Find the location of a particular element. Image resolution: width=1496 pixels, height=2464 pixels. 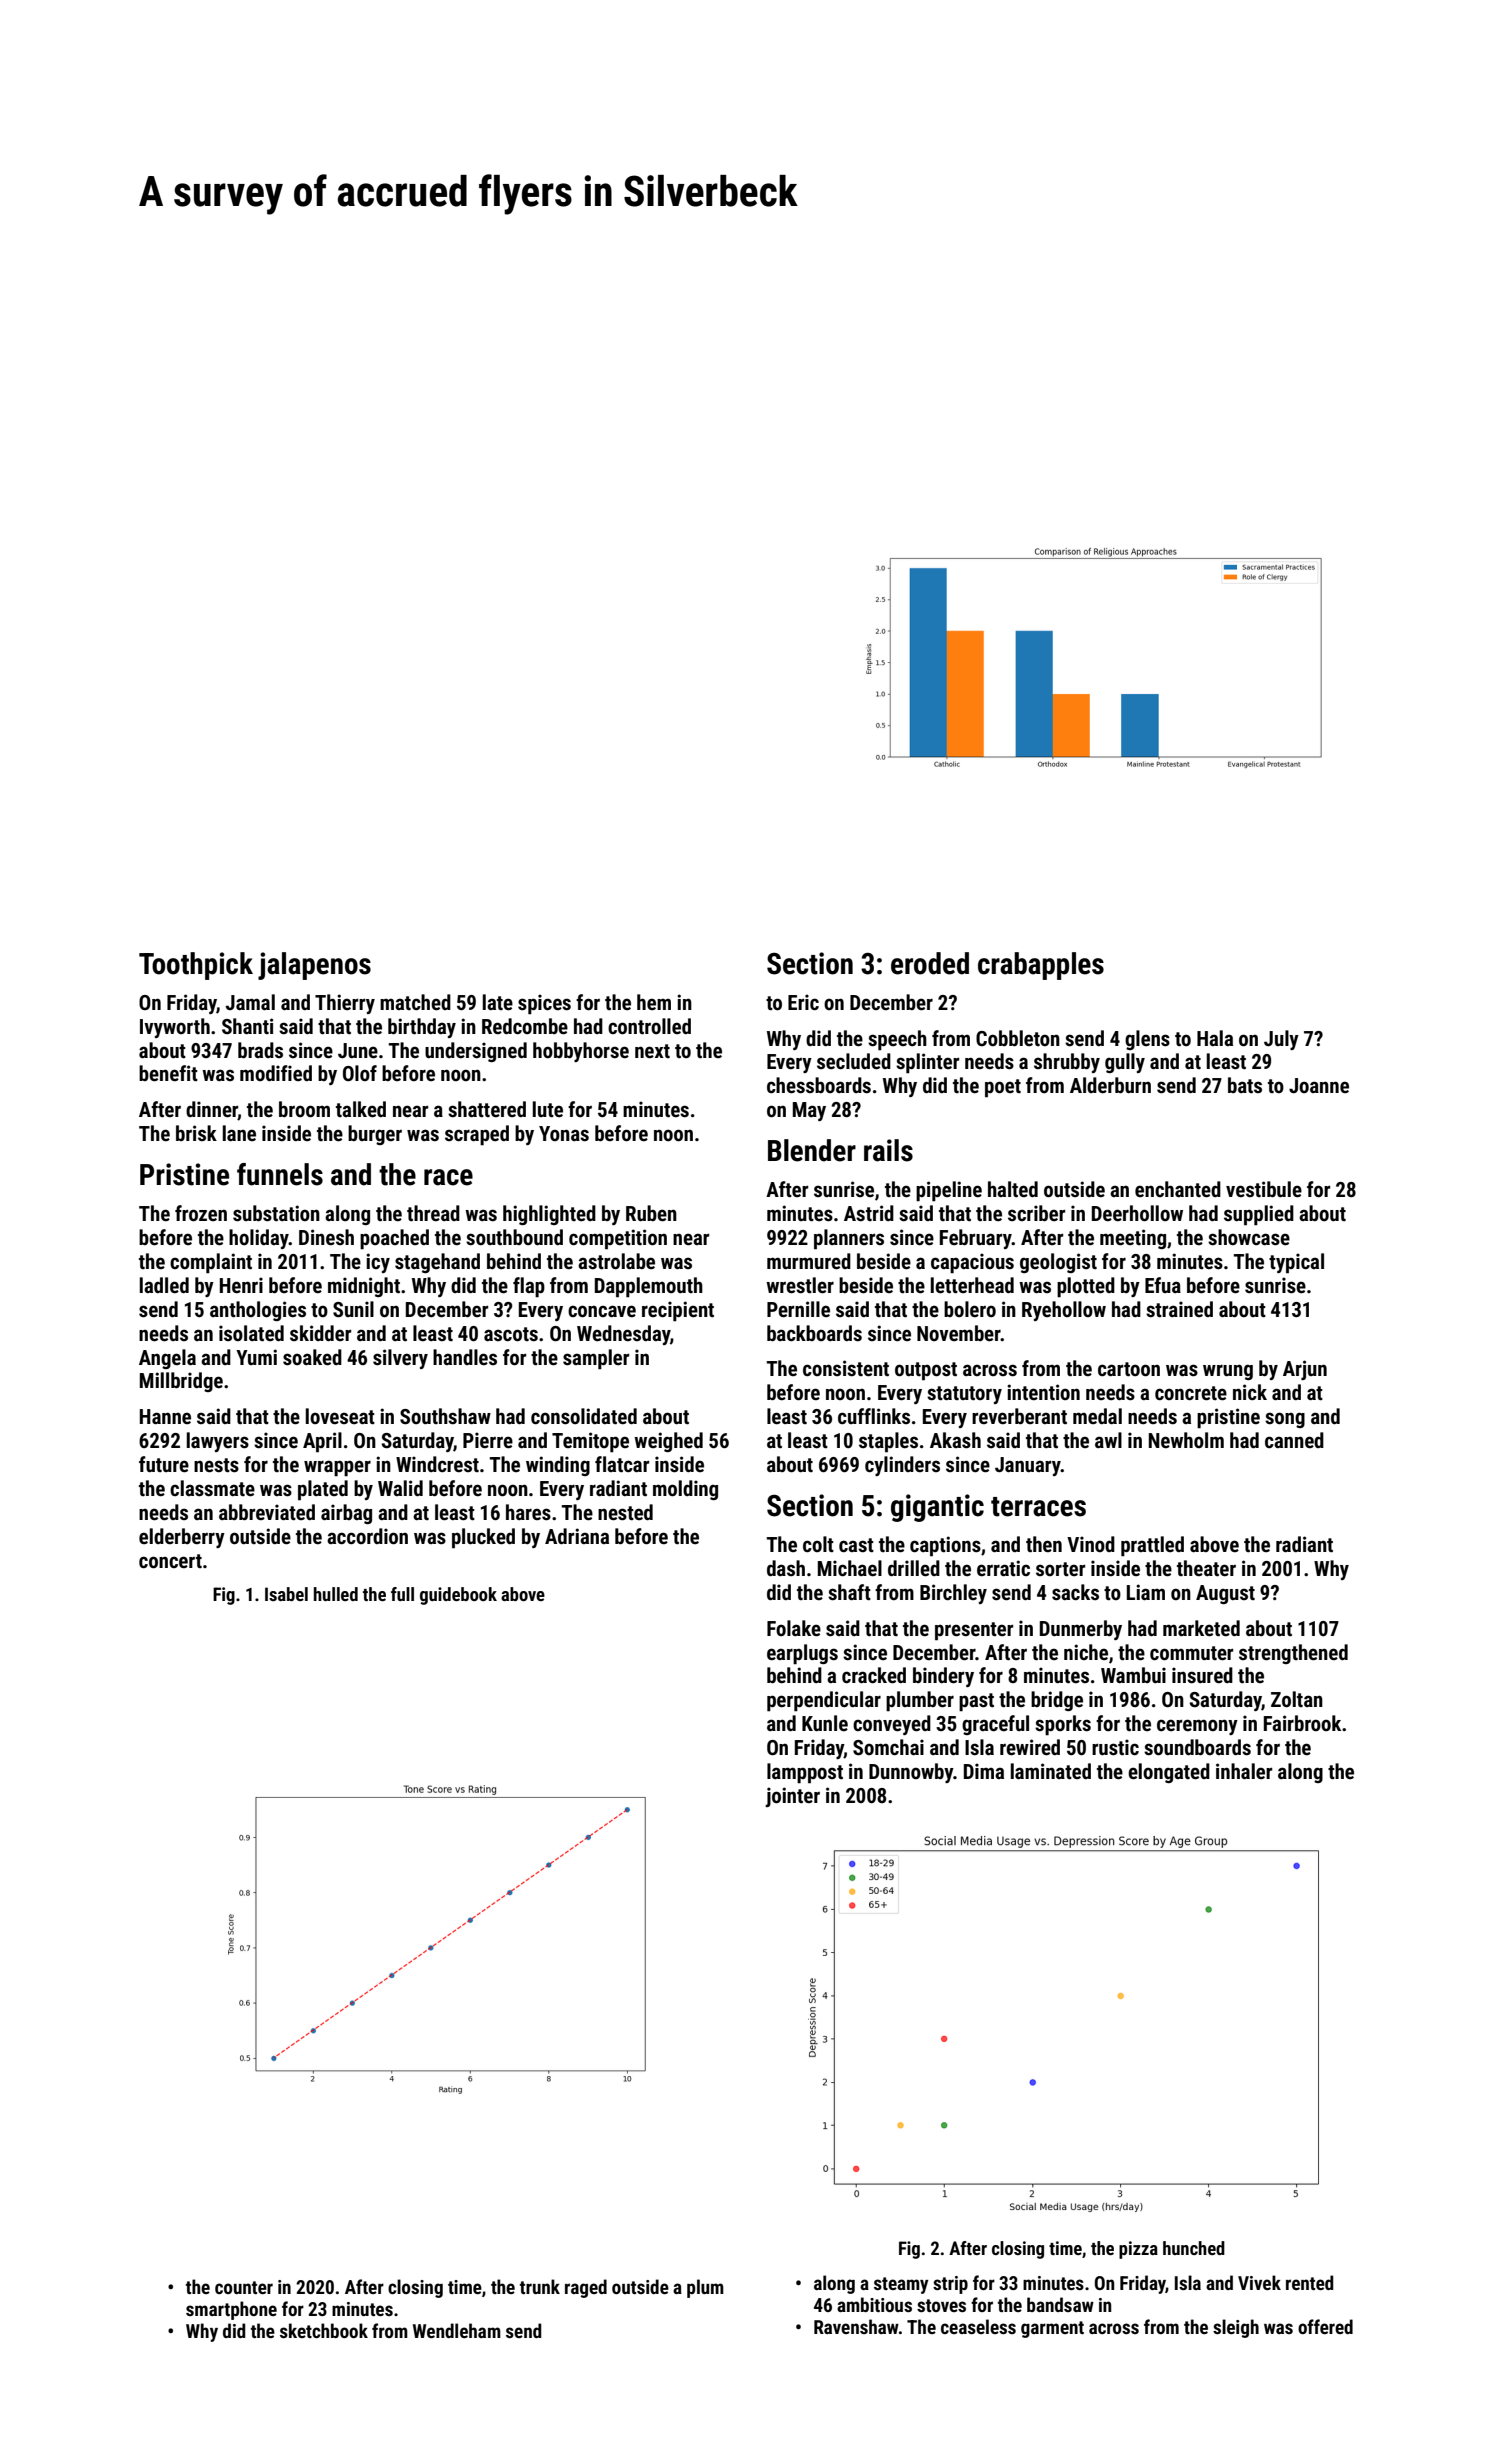

raged is located at coordinates (586, 2288).
